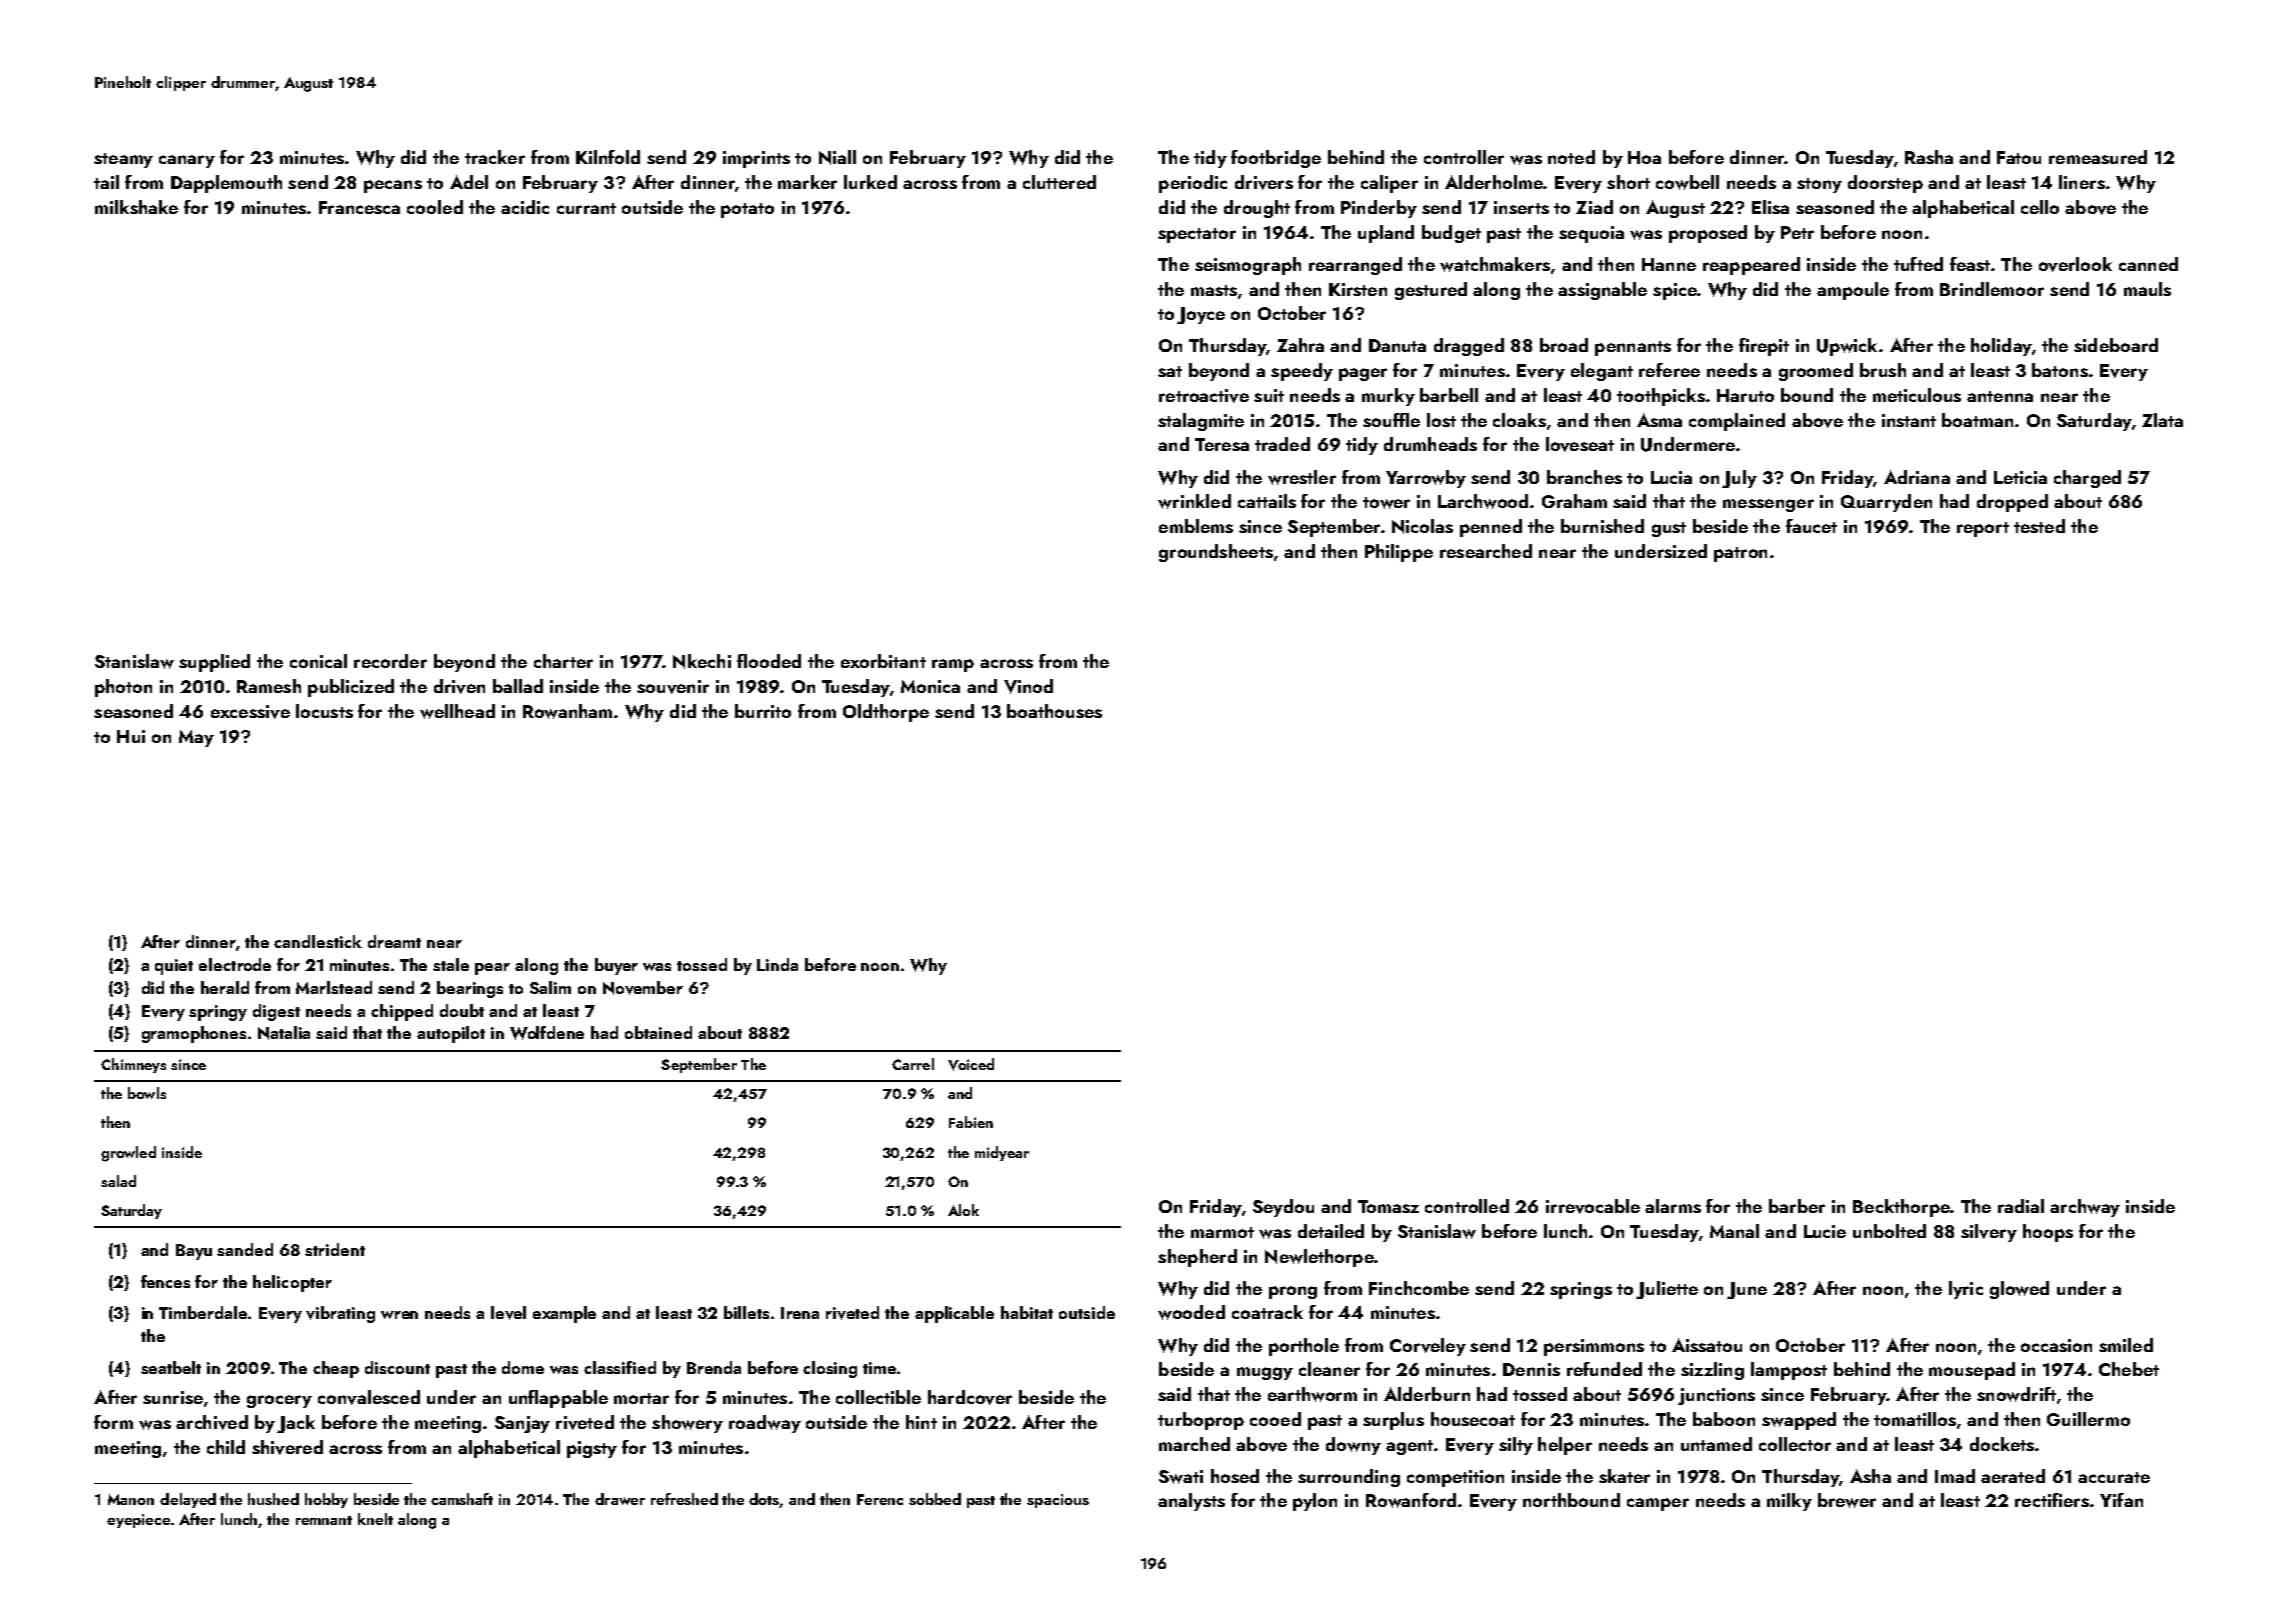 The height and width of the screenshot is (1612, 2279). What do you see at coordinates (2019, 157) in the screenshot?
I see `Fatou` at bounding box center [2019, 157].
